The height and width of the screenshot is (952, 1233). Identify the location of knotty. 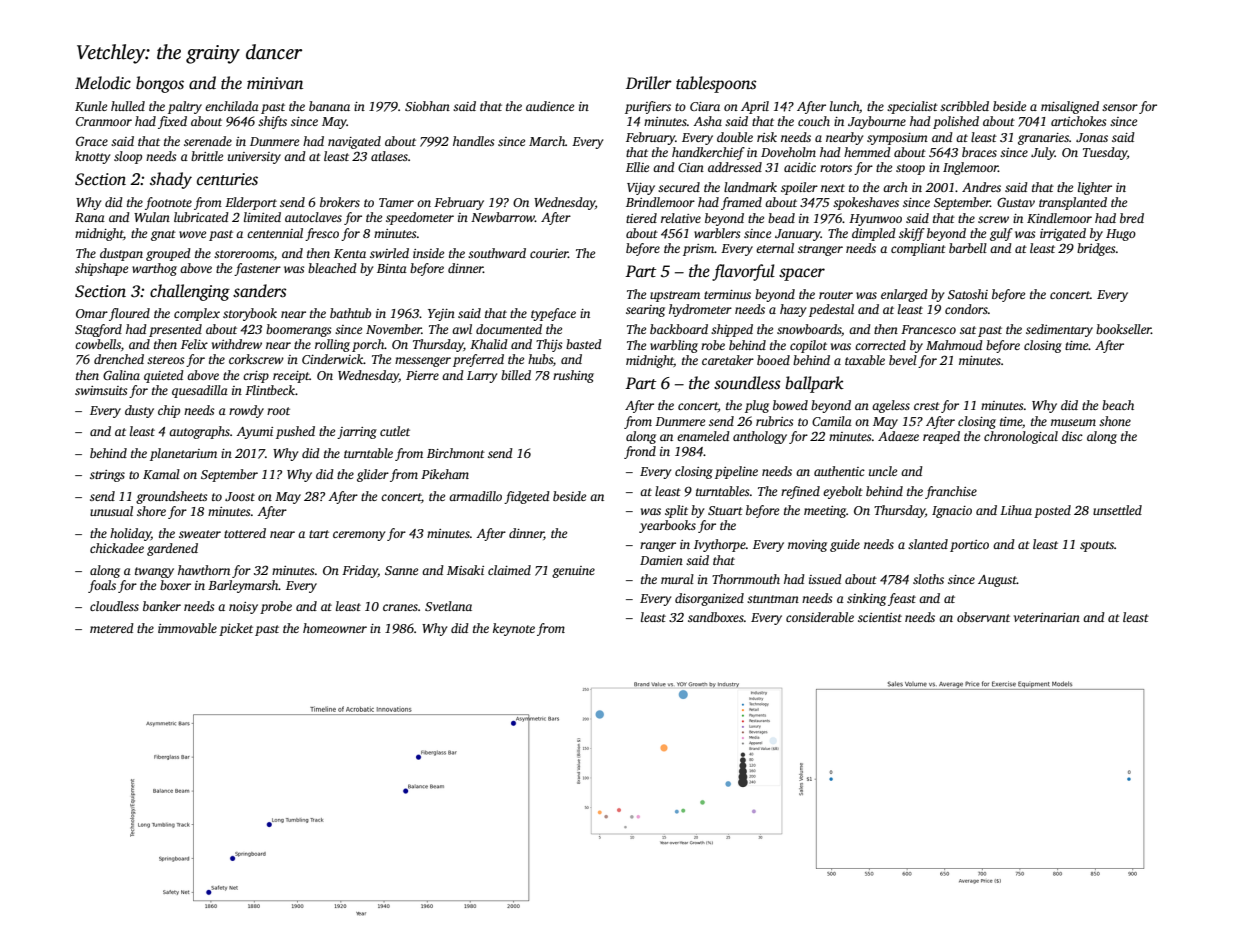
(92, 157).
